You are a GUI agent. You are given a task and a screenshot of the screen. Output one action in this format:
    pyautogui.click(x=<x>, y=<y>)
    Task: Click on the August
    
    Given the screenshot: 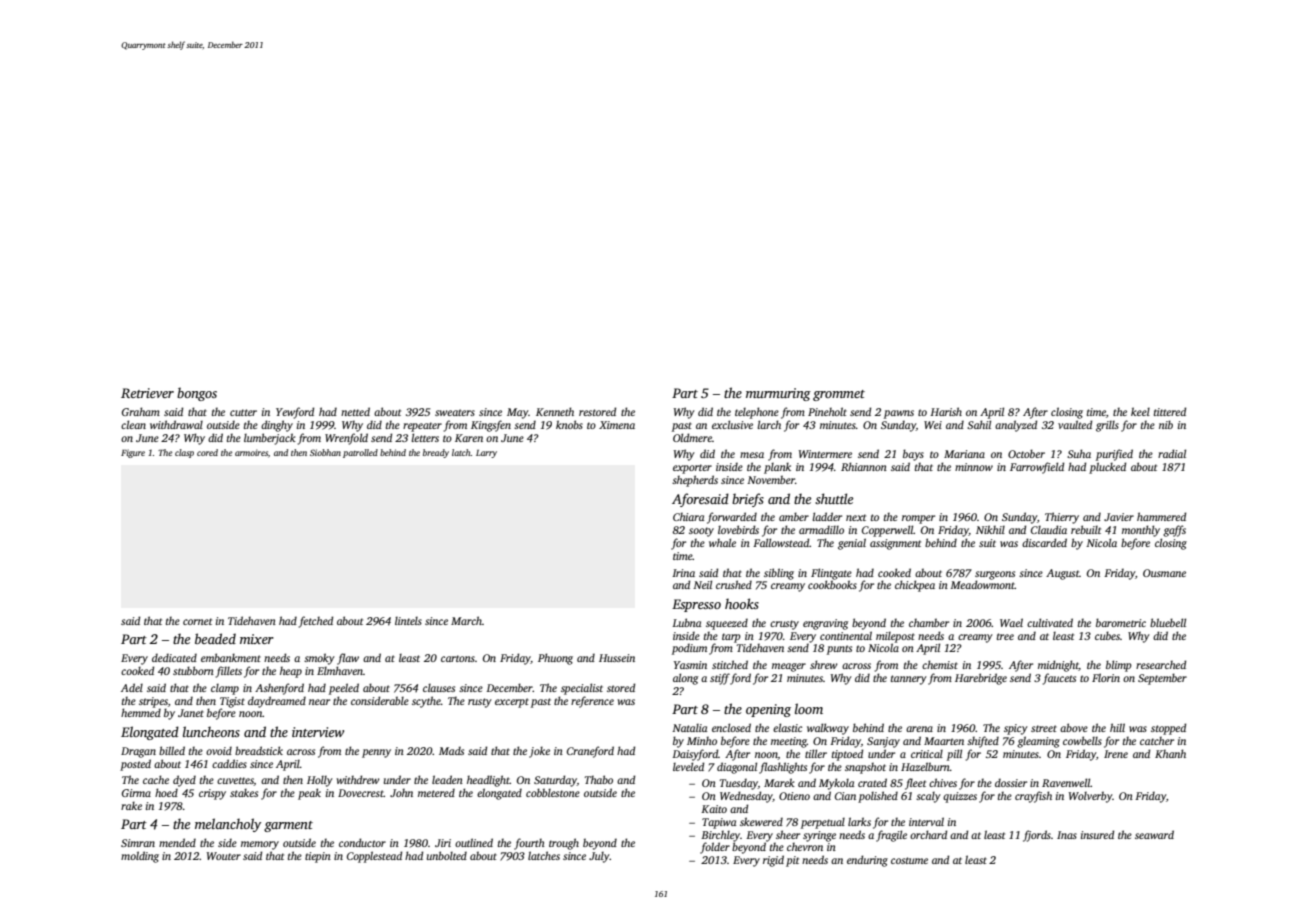 What is the action you would take?
    pyautogui.click(x=1063, y=574)
